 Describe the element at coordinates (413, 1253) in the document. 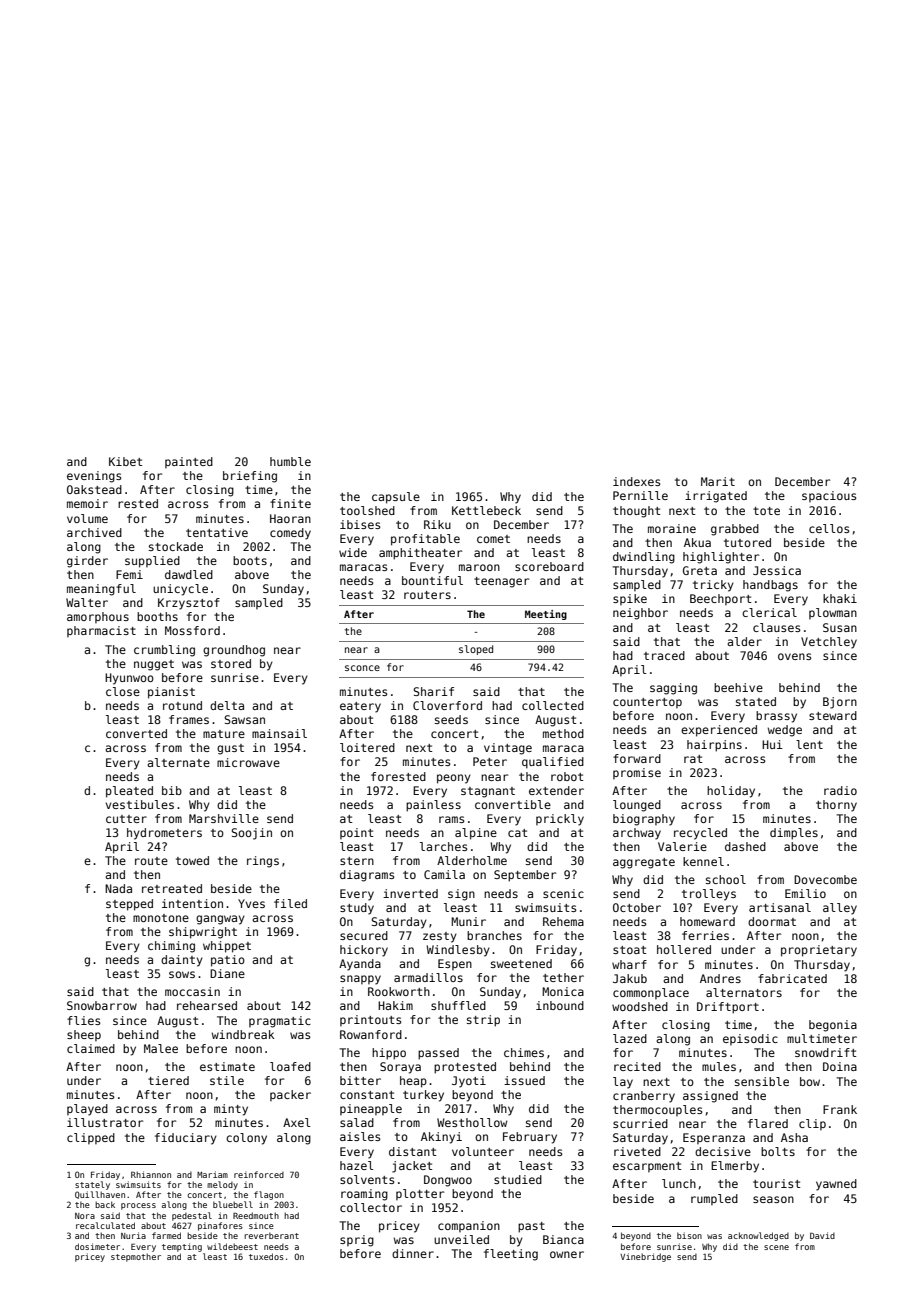

I see `dinner` at that location.
